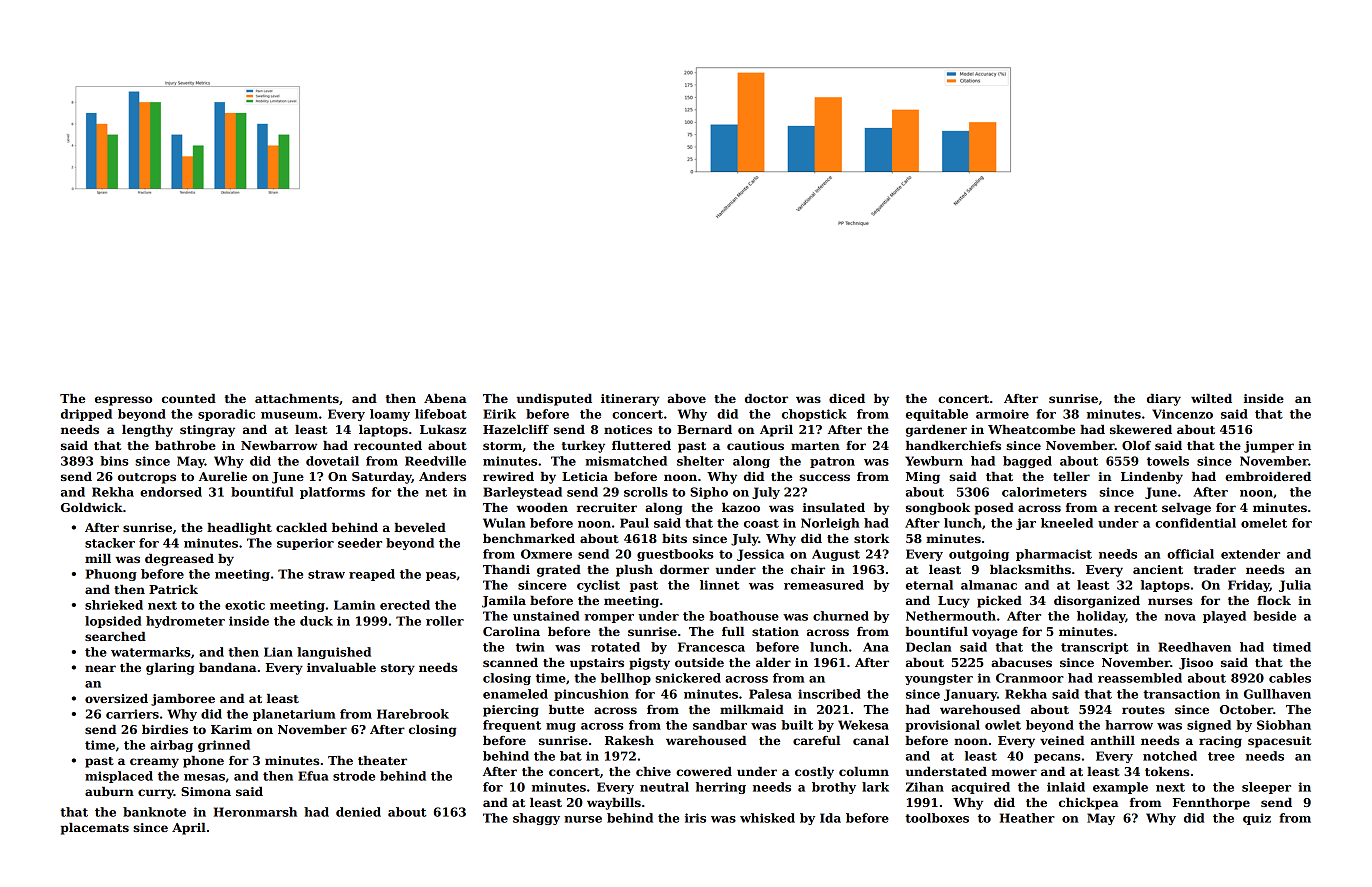 This document has width=1372, height=887. What do you see at coordinates (1101, 617) in the document?
I see `holiday` at bounding box center [1101, 617].
